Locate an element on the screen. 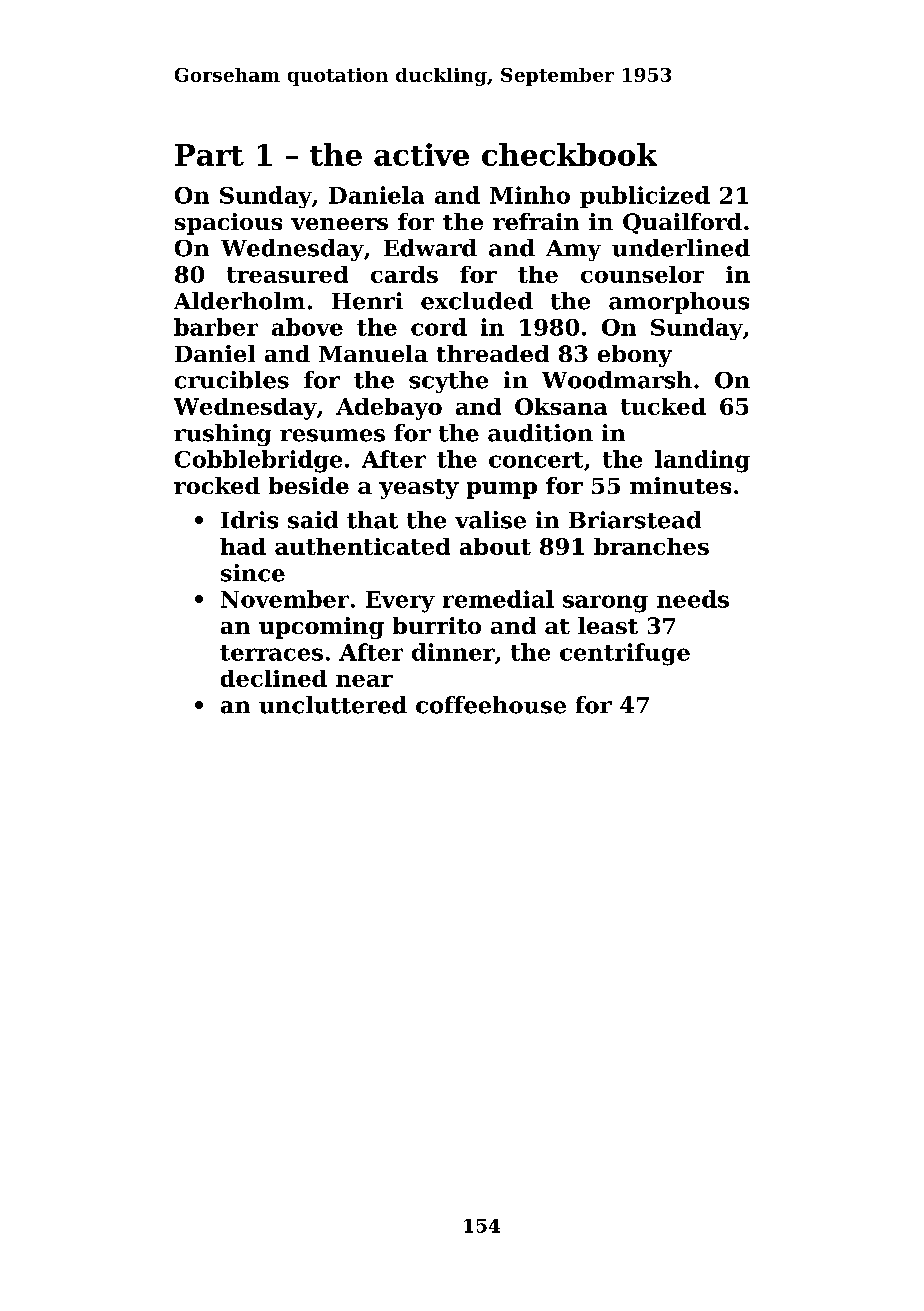 This screenshot has width=924, height=1311. crucibles is located at coordinates (232, 380).
